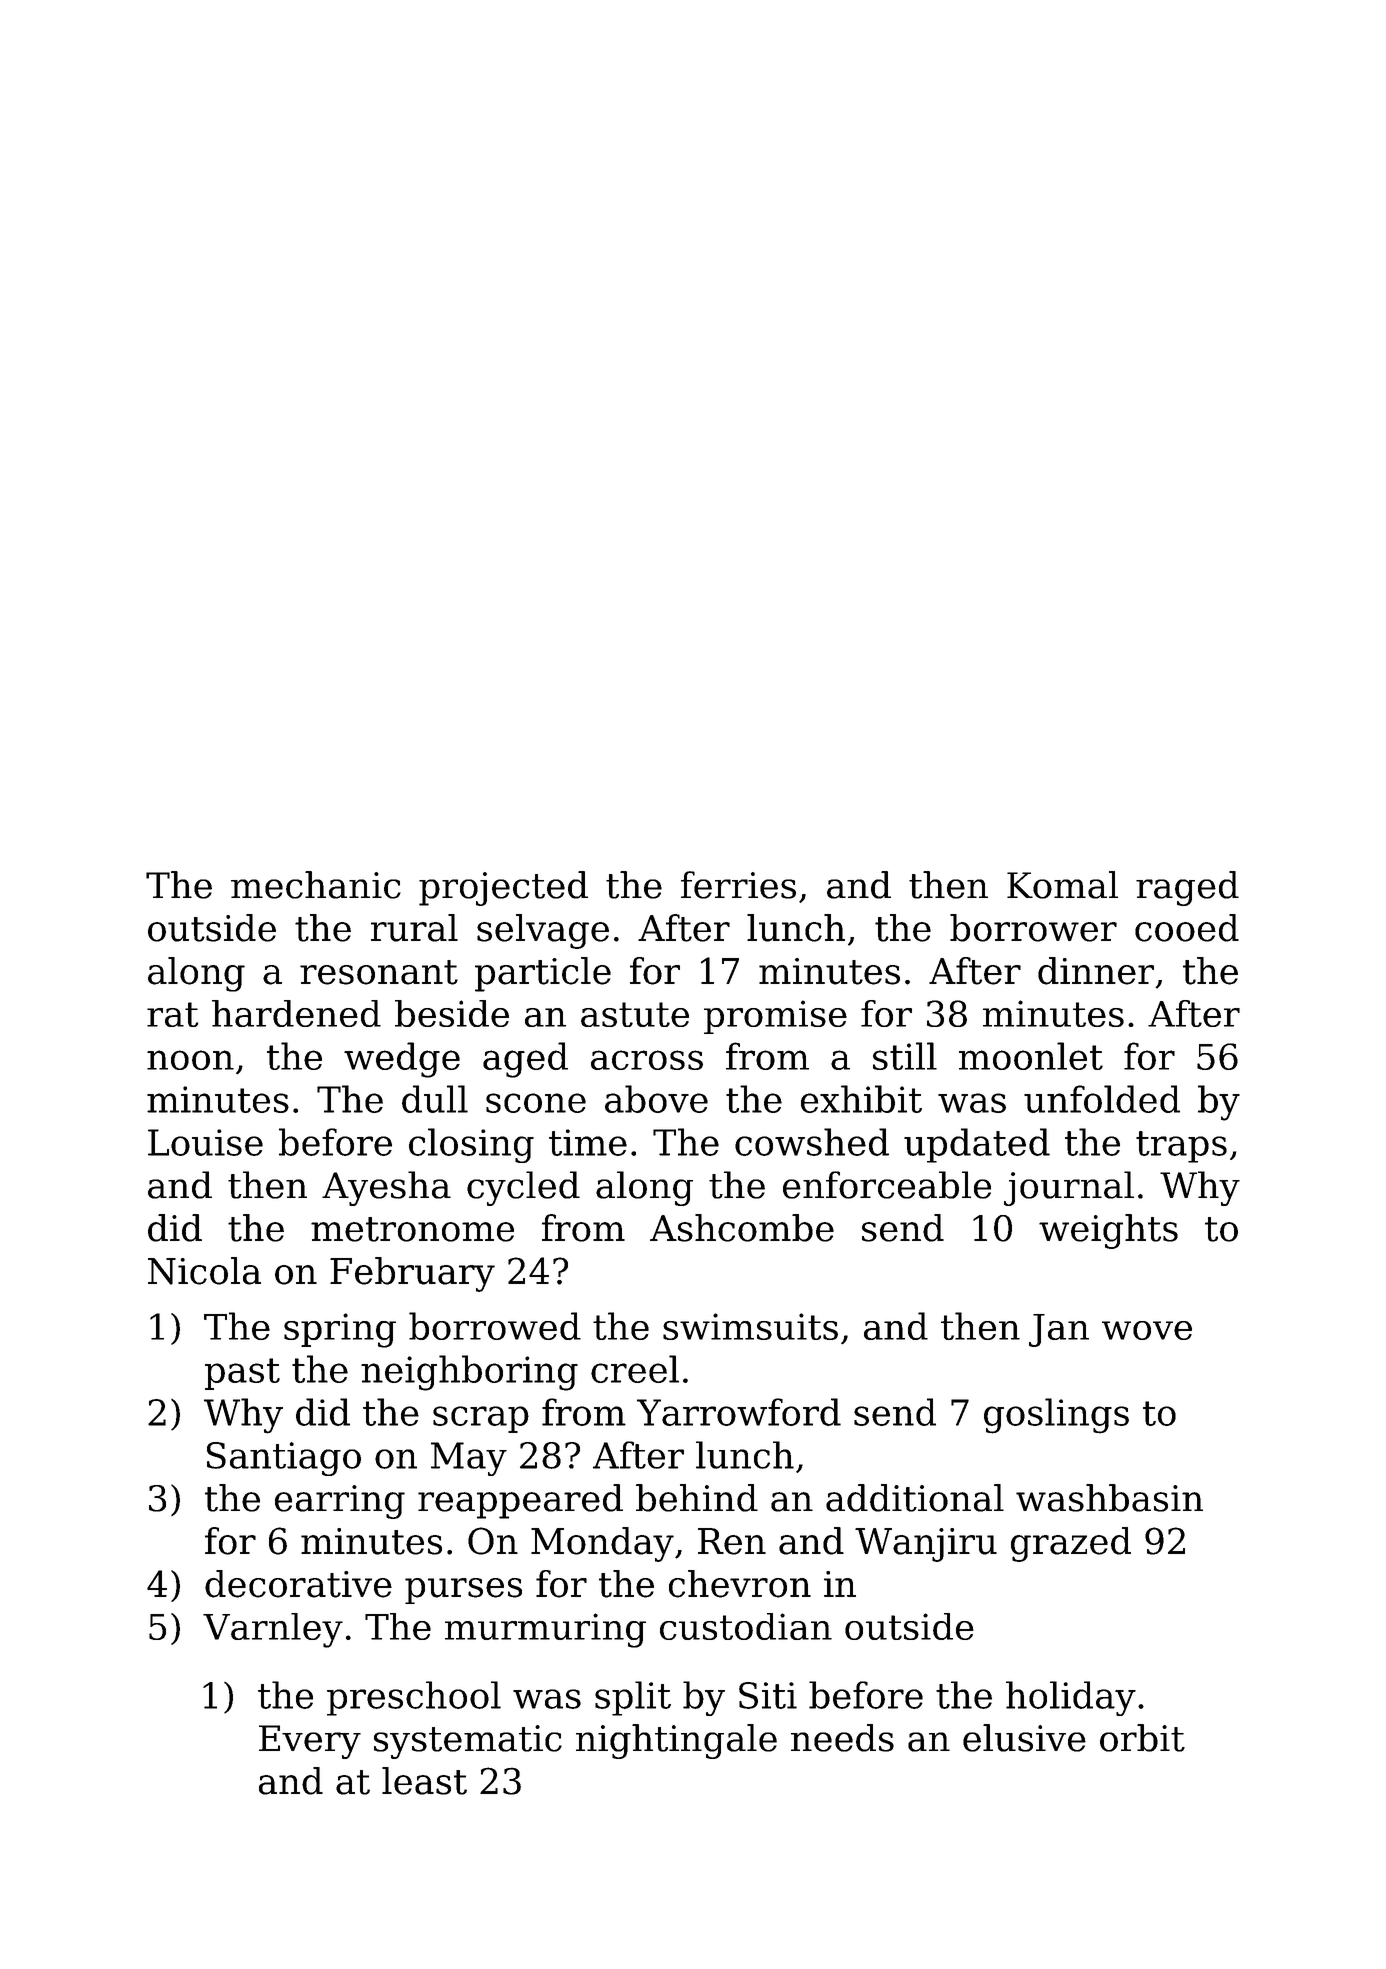 This screenshot has width=1386, height=1969. What do you see at coordinates (905, 1056) in the screenshot?
I see `still` at bounding box center [905, 1056].
